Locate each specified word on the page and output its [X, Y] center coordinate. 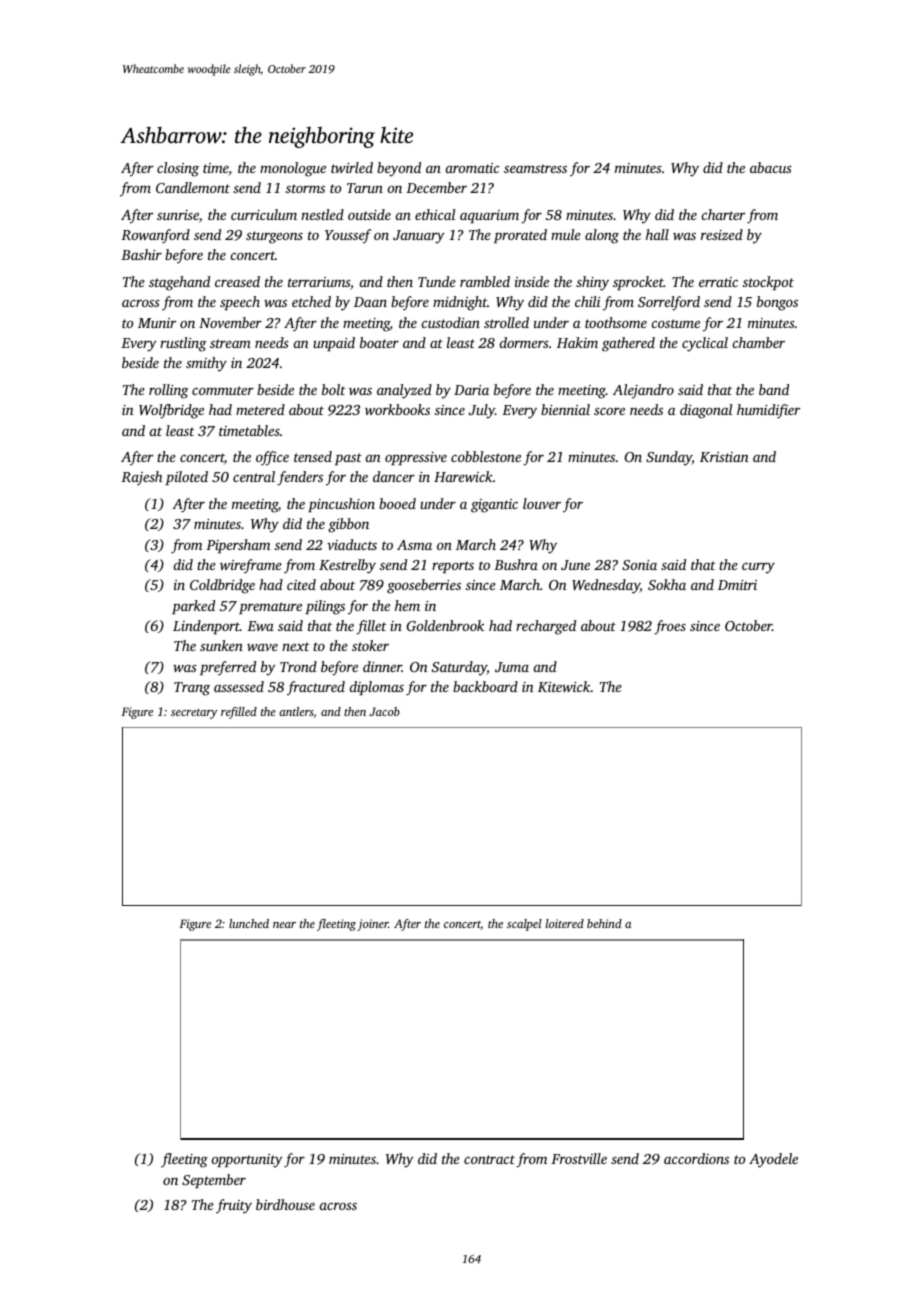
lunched [249, 923]
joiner [373, 925]
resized [722, 234]
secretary [194, 714]
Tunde [437, 281]
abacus [771, 167]
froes [670, 627]
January [419, 237]
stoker [370, 645]
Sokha [667, 584]
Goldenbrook [445, 625]
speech [240, 303]
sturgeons [274, 237]
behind [604, 923]
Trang [192, 689]
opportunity [247, 1161]
